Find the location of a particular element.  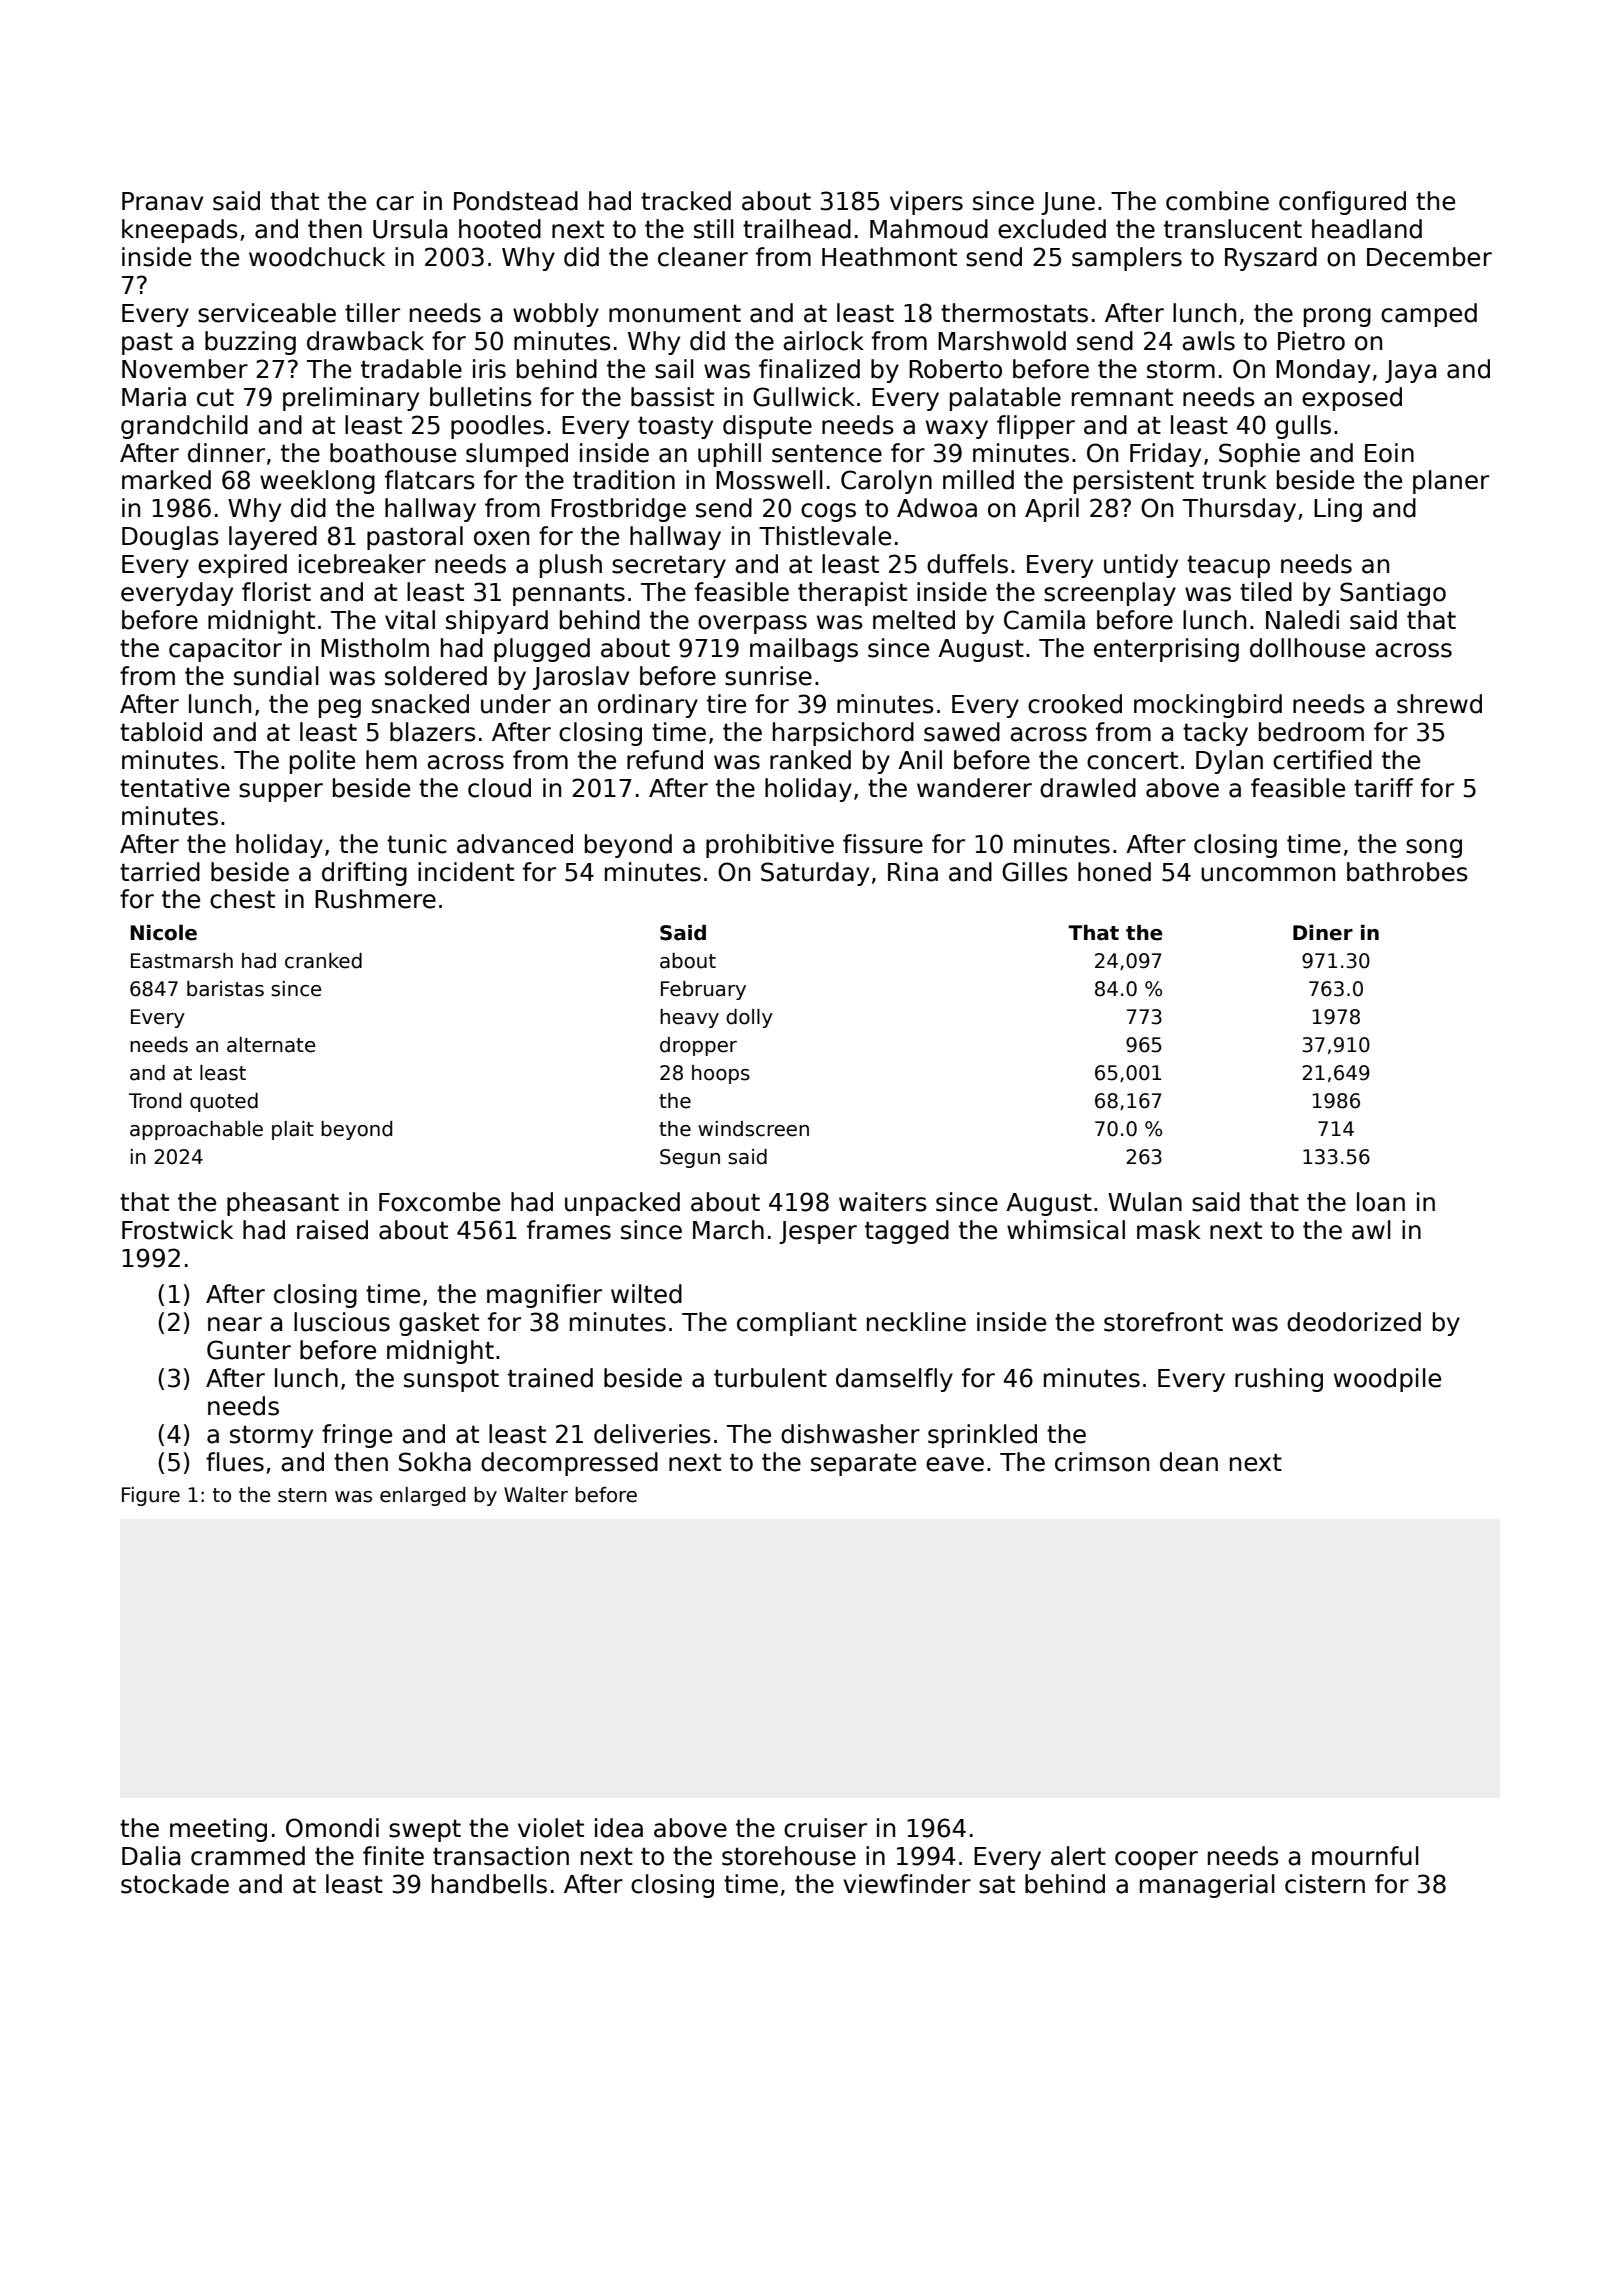

eave is located at coordinates (955, 1464).
